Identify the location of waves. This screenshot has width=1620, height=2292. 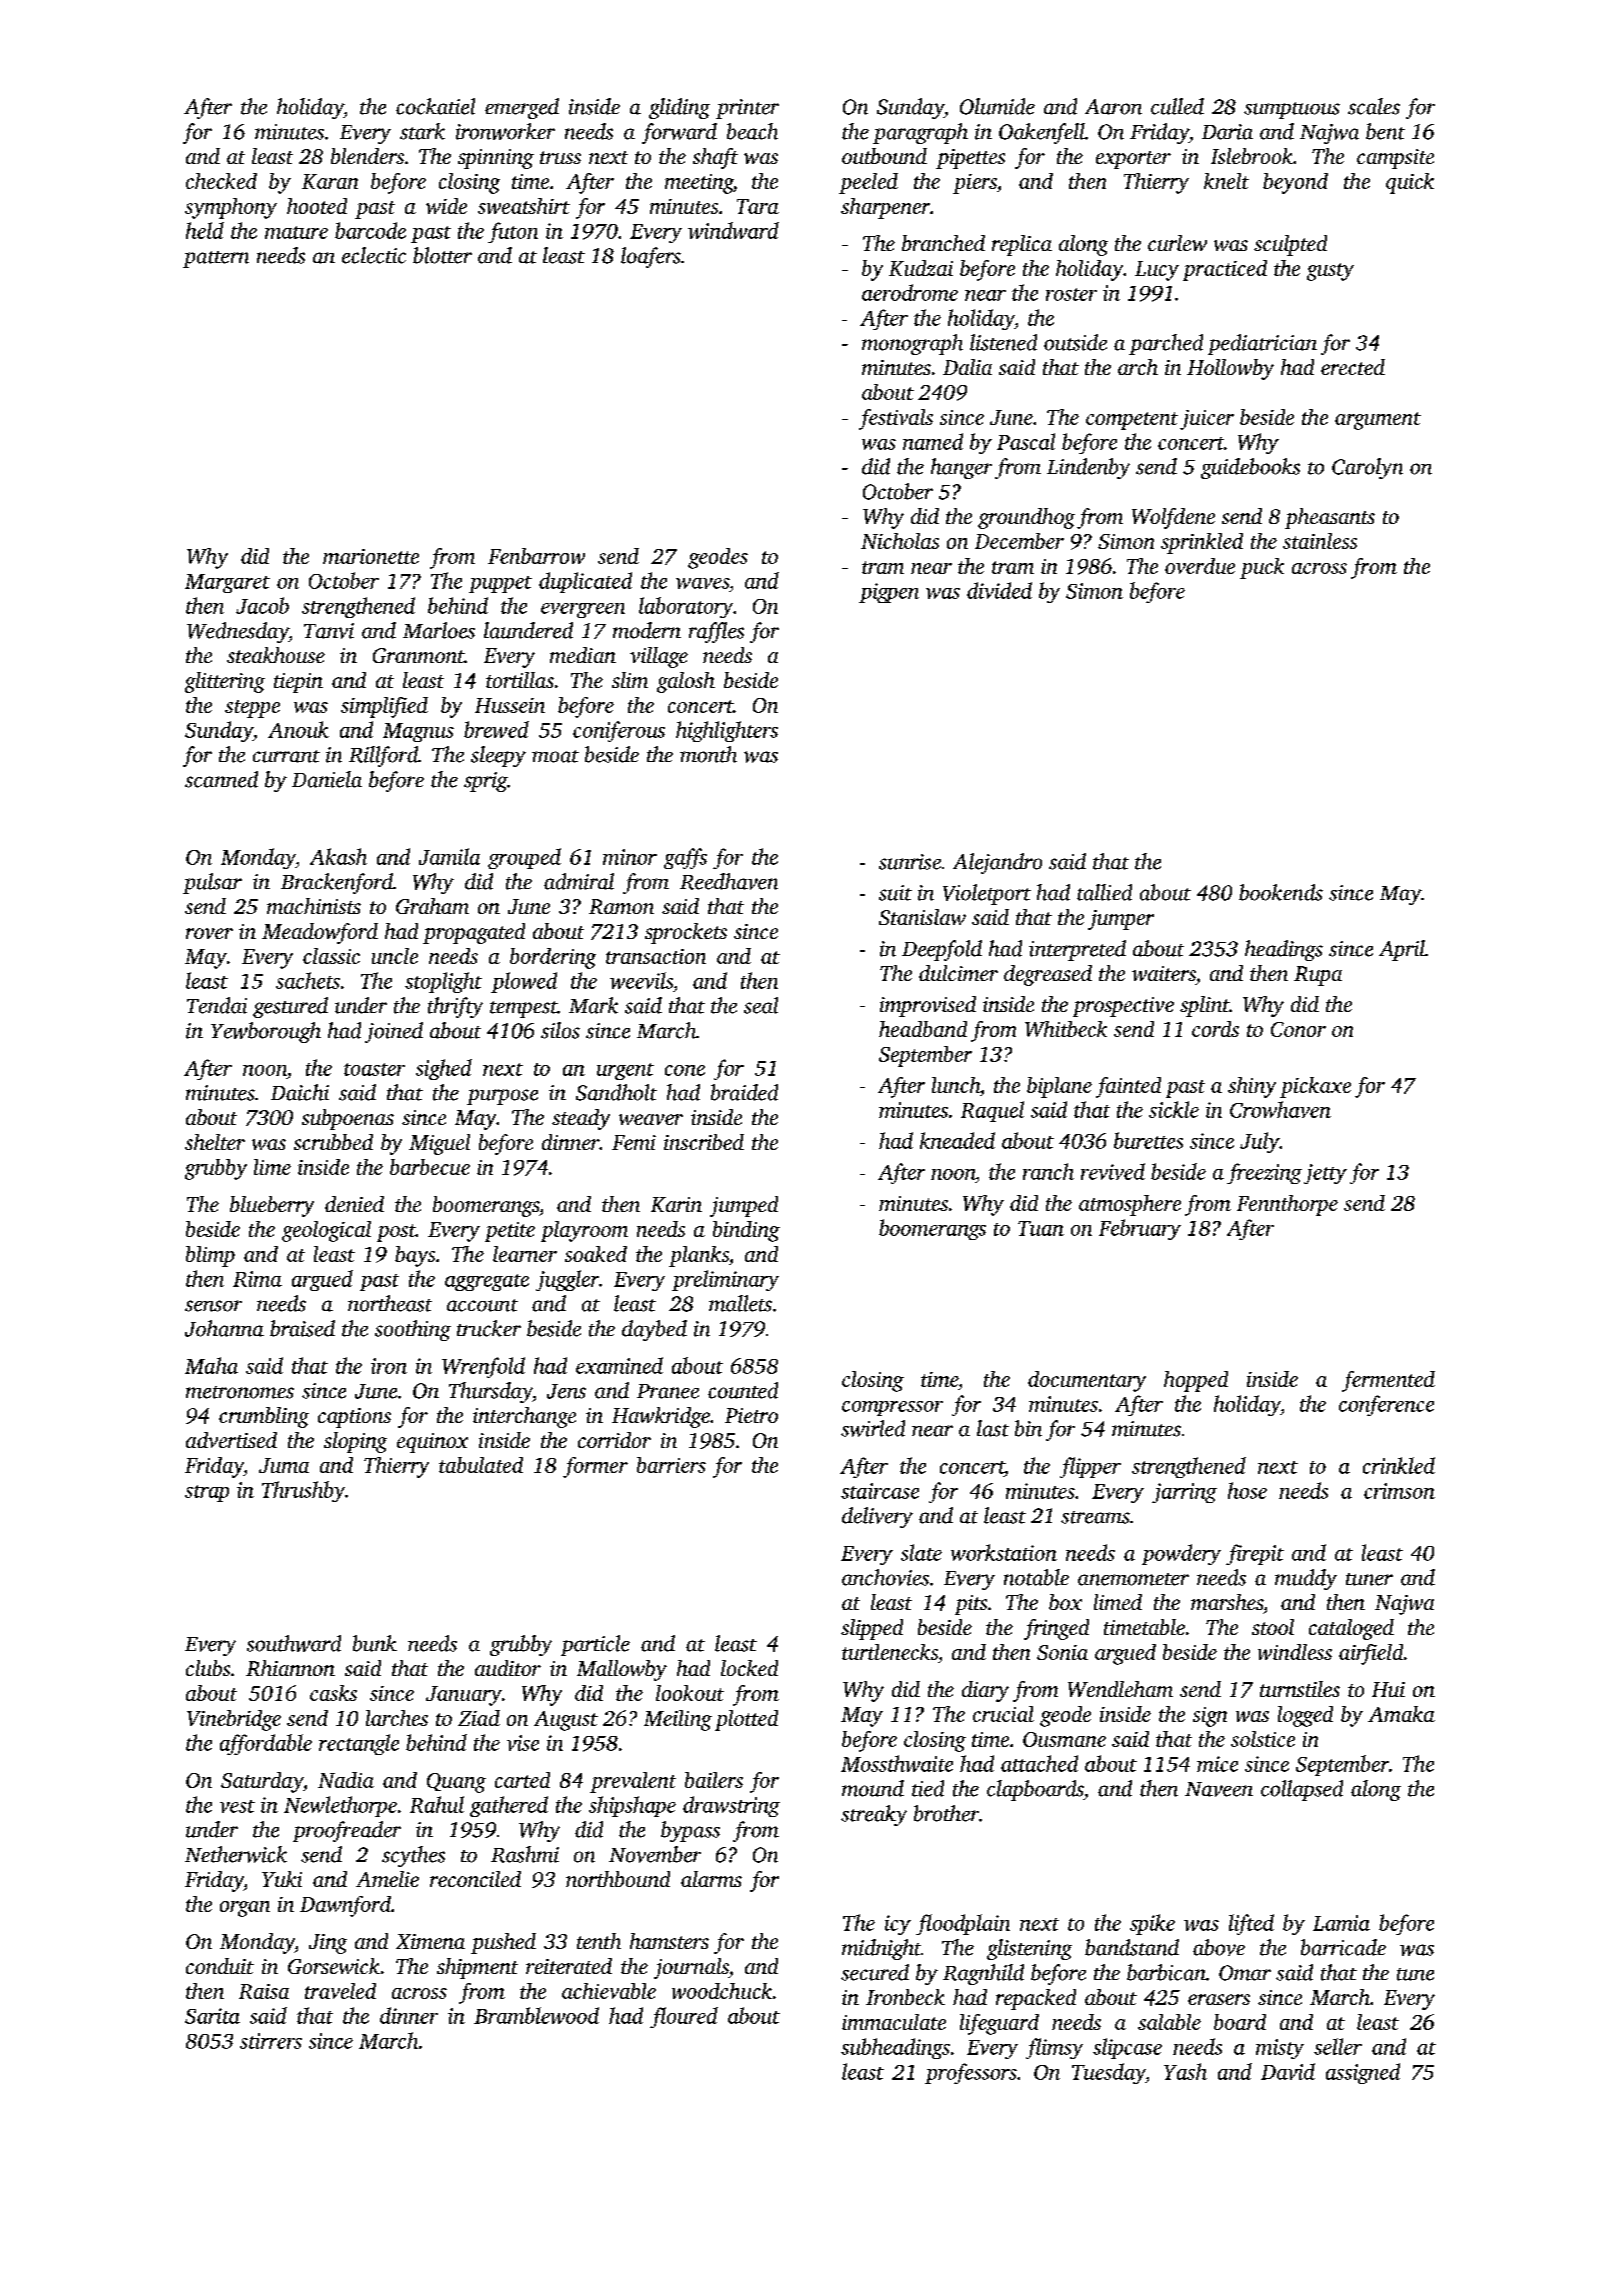
(702, 583).
